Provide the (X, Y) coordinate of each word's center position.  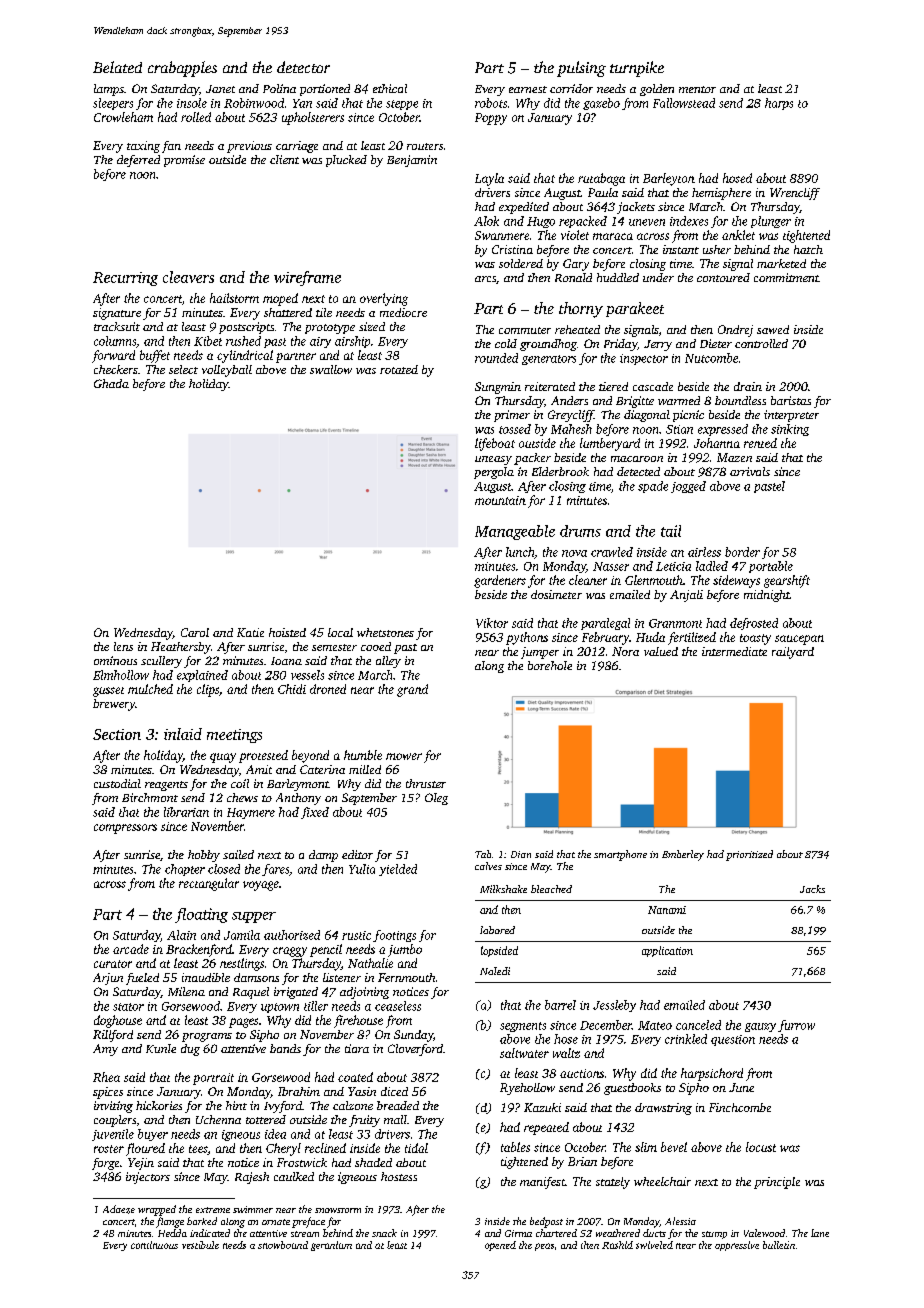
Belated (117, 67)
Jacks (812, 889)
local (340, 632)
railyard (793, 653)
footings (394, 936)
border (742, 552)
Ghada (111, 383)
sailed (238, 854)
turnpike (637, 69)
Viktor (492, 623)
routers (425, 146)
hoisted (287, 632)
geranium (331, 1246)
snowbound (283, 1245)
